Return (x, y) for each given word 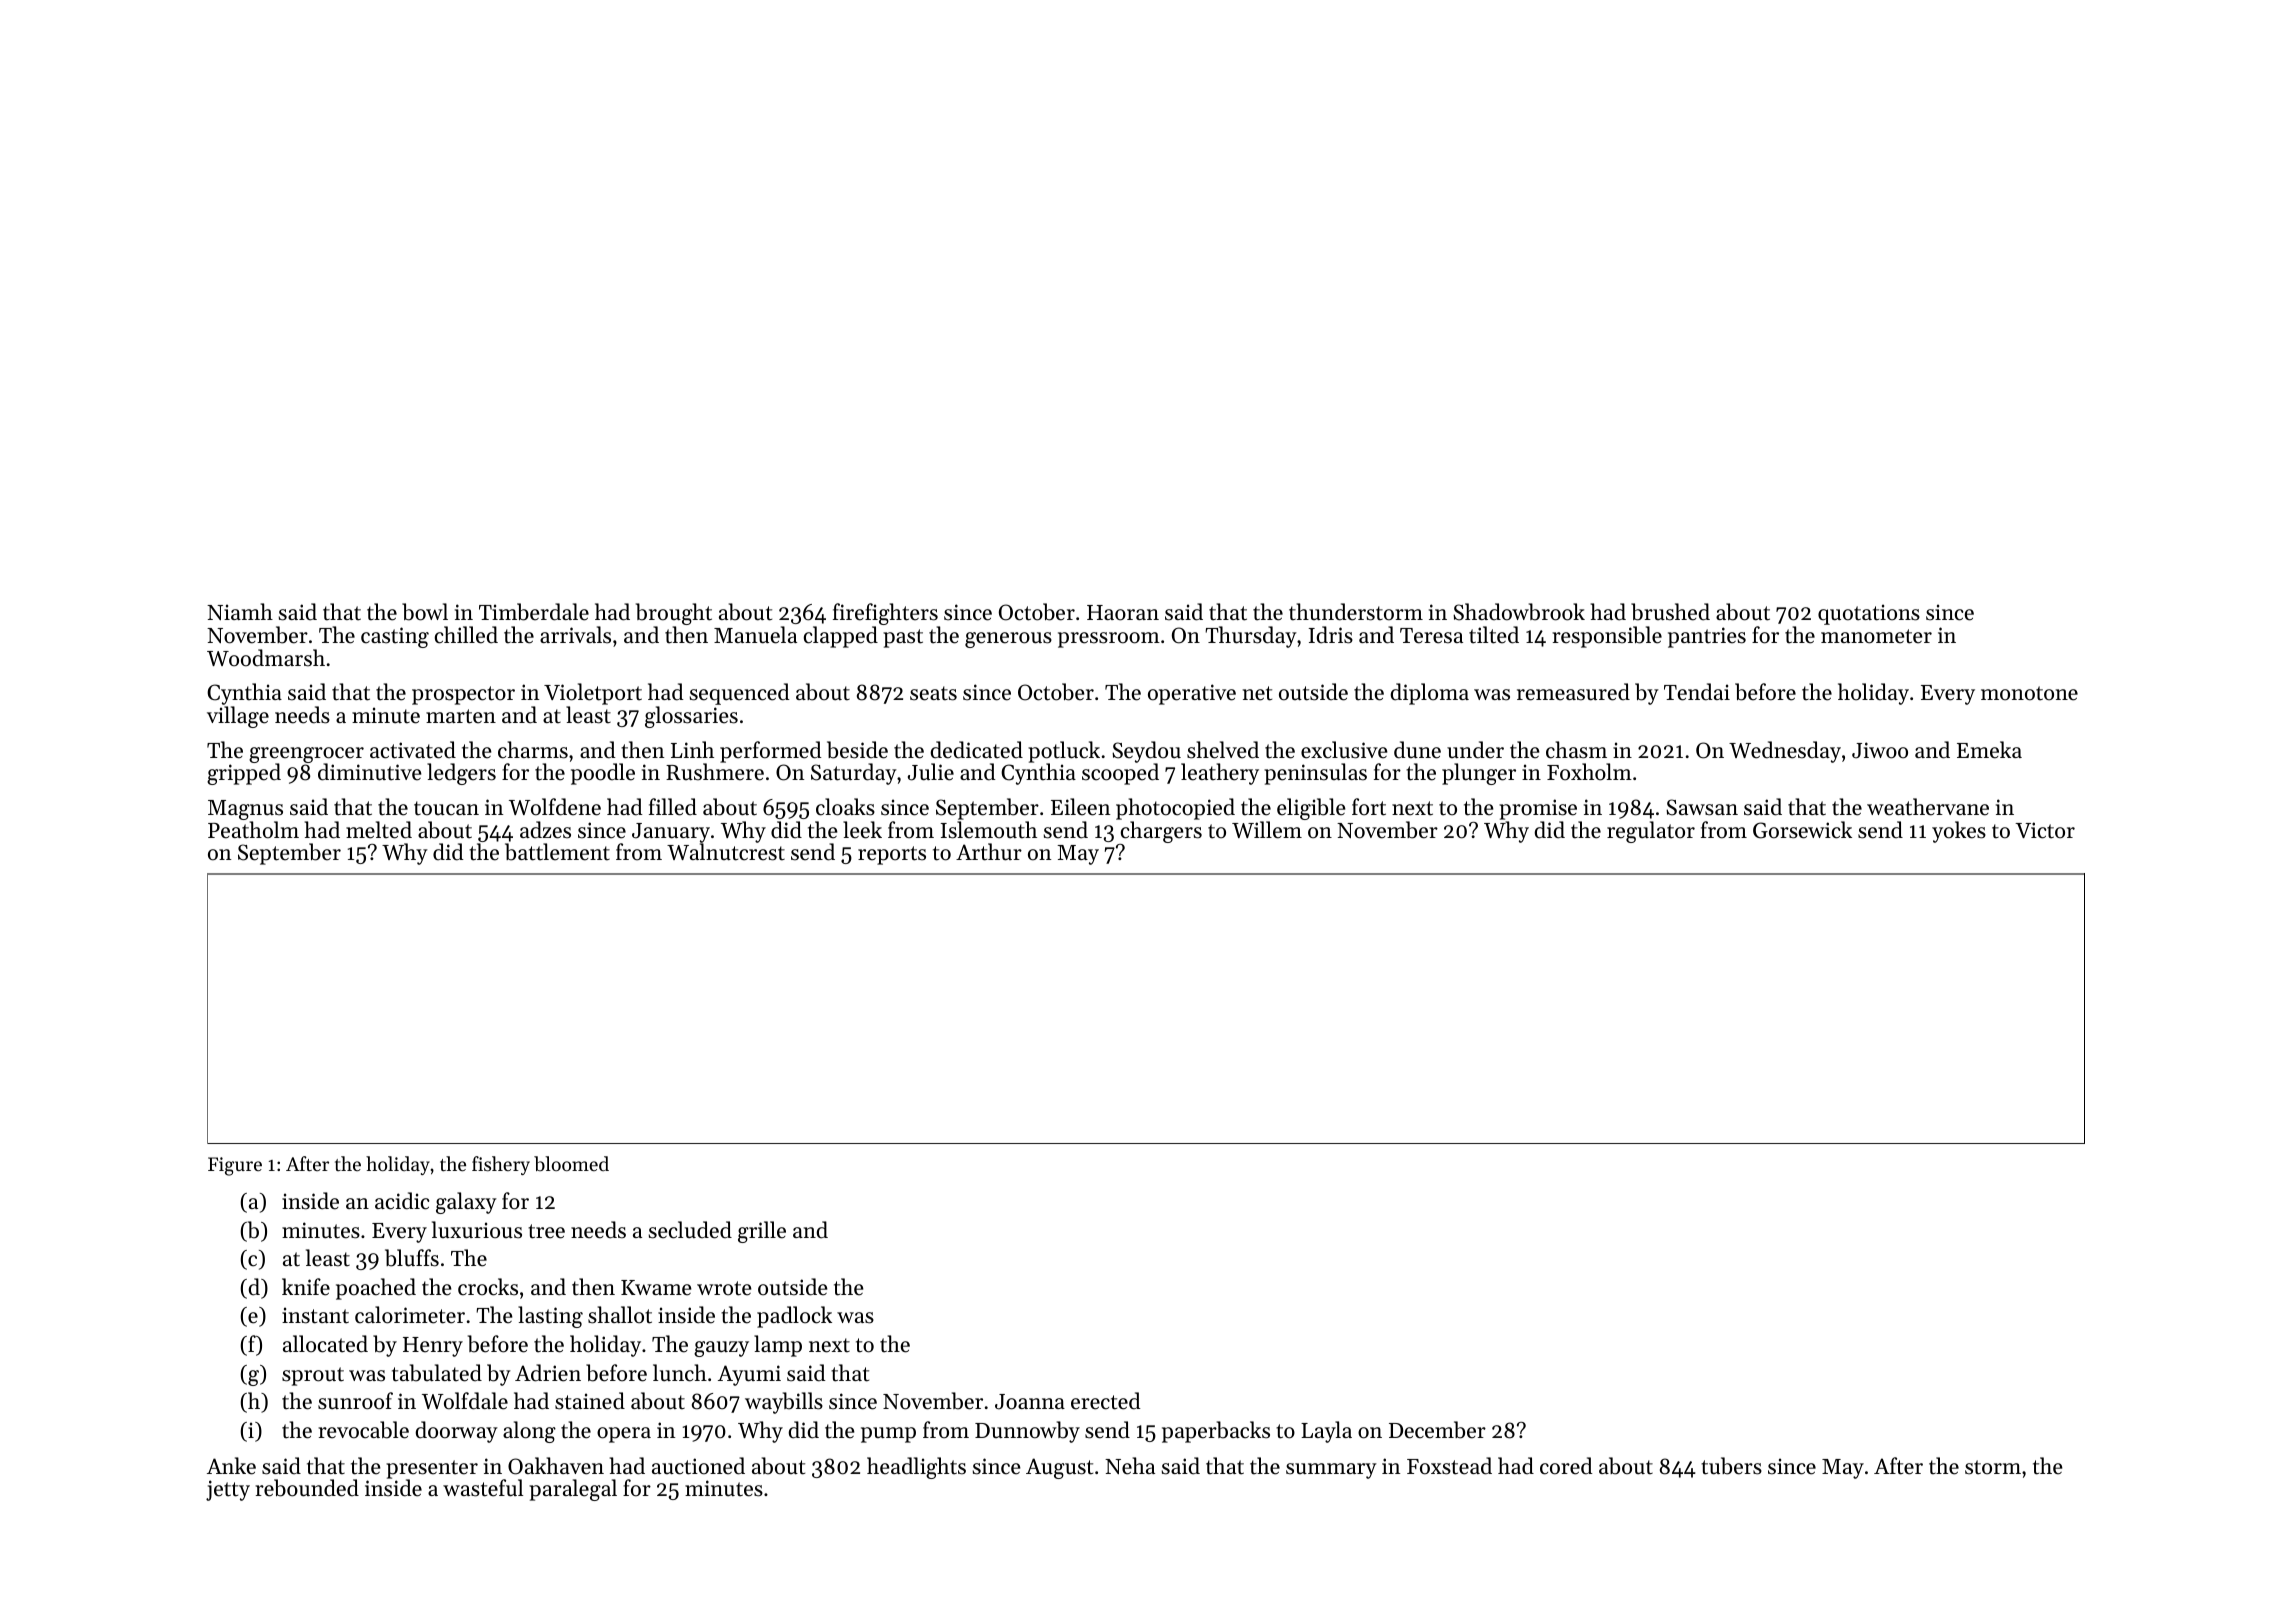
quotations (1869, 614)
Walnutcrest (726, 852)
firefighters (886, 615)
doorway (456, 1432)
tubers (1731, 1466)
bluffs (412, 1258)
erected (1106, 1401)
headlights (916, 1468)
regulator (1651, 832)
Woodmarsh (266, 658)
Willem (1267, 830)
